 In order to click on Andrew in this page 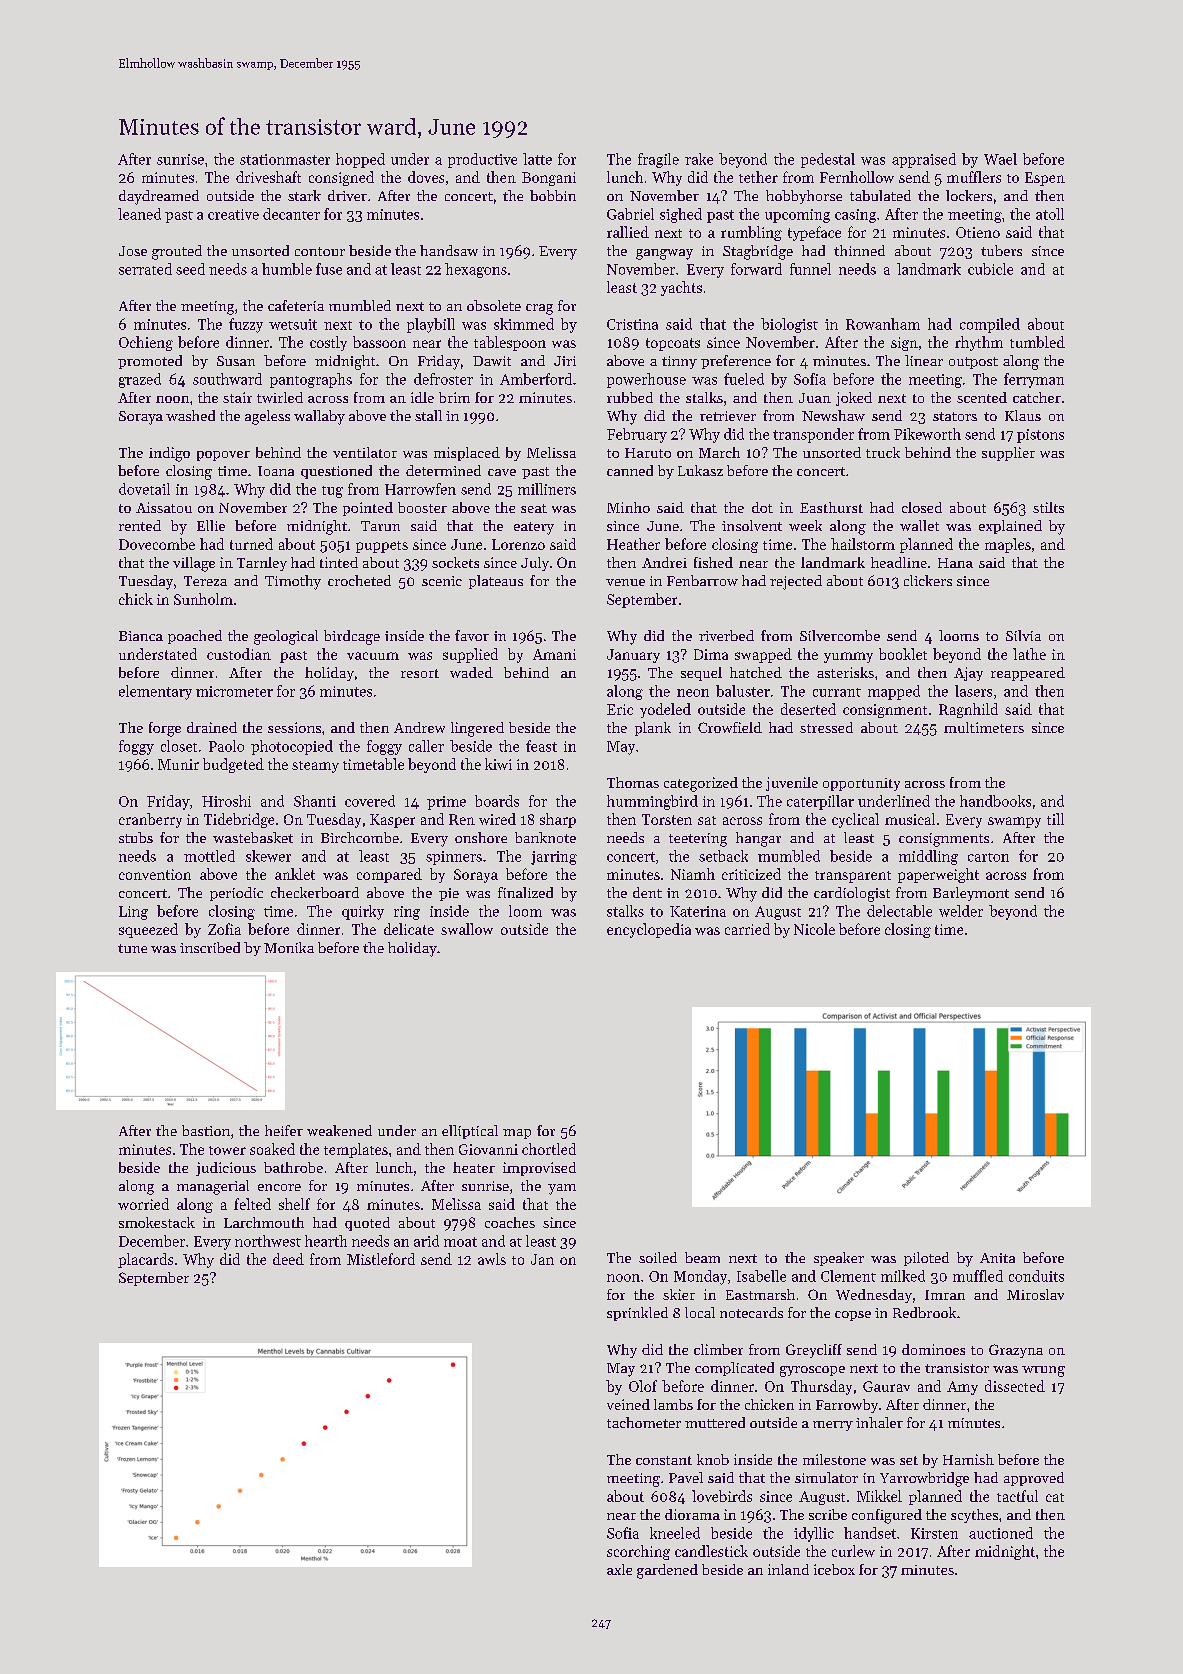, I will do `click(419, 727)`.
